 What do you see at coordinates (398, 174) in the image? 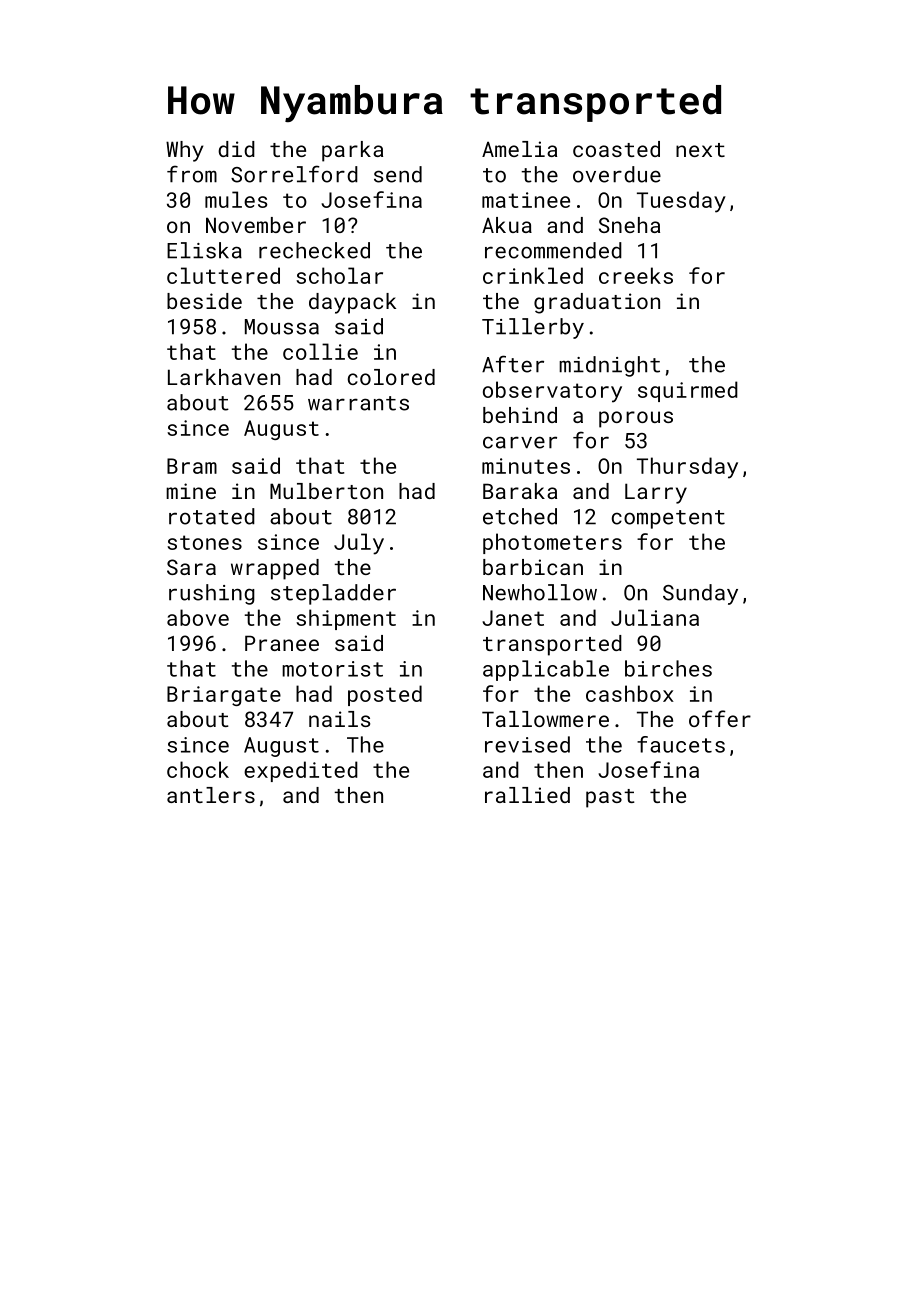
I see `send` at bounding box center [398, 174].
